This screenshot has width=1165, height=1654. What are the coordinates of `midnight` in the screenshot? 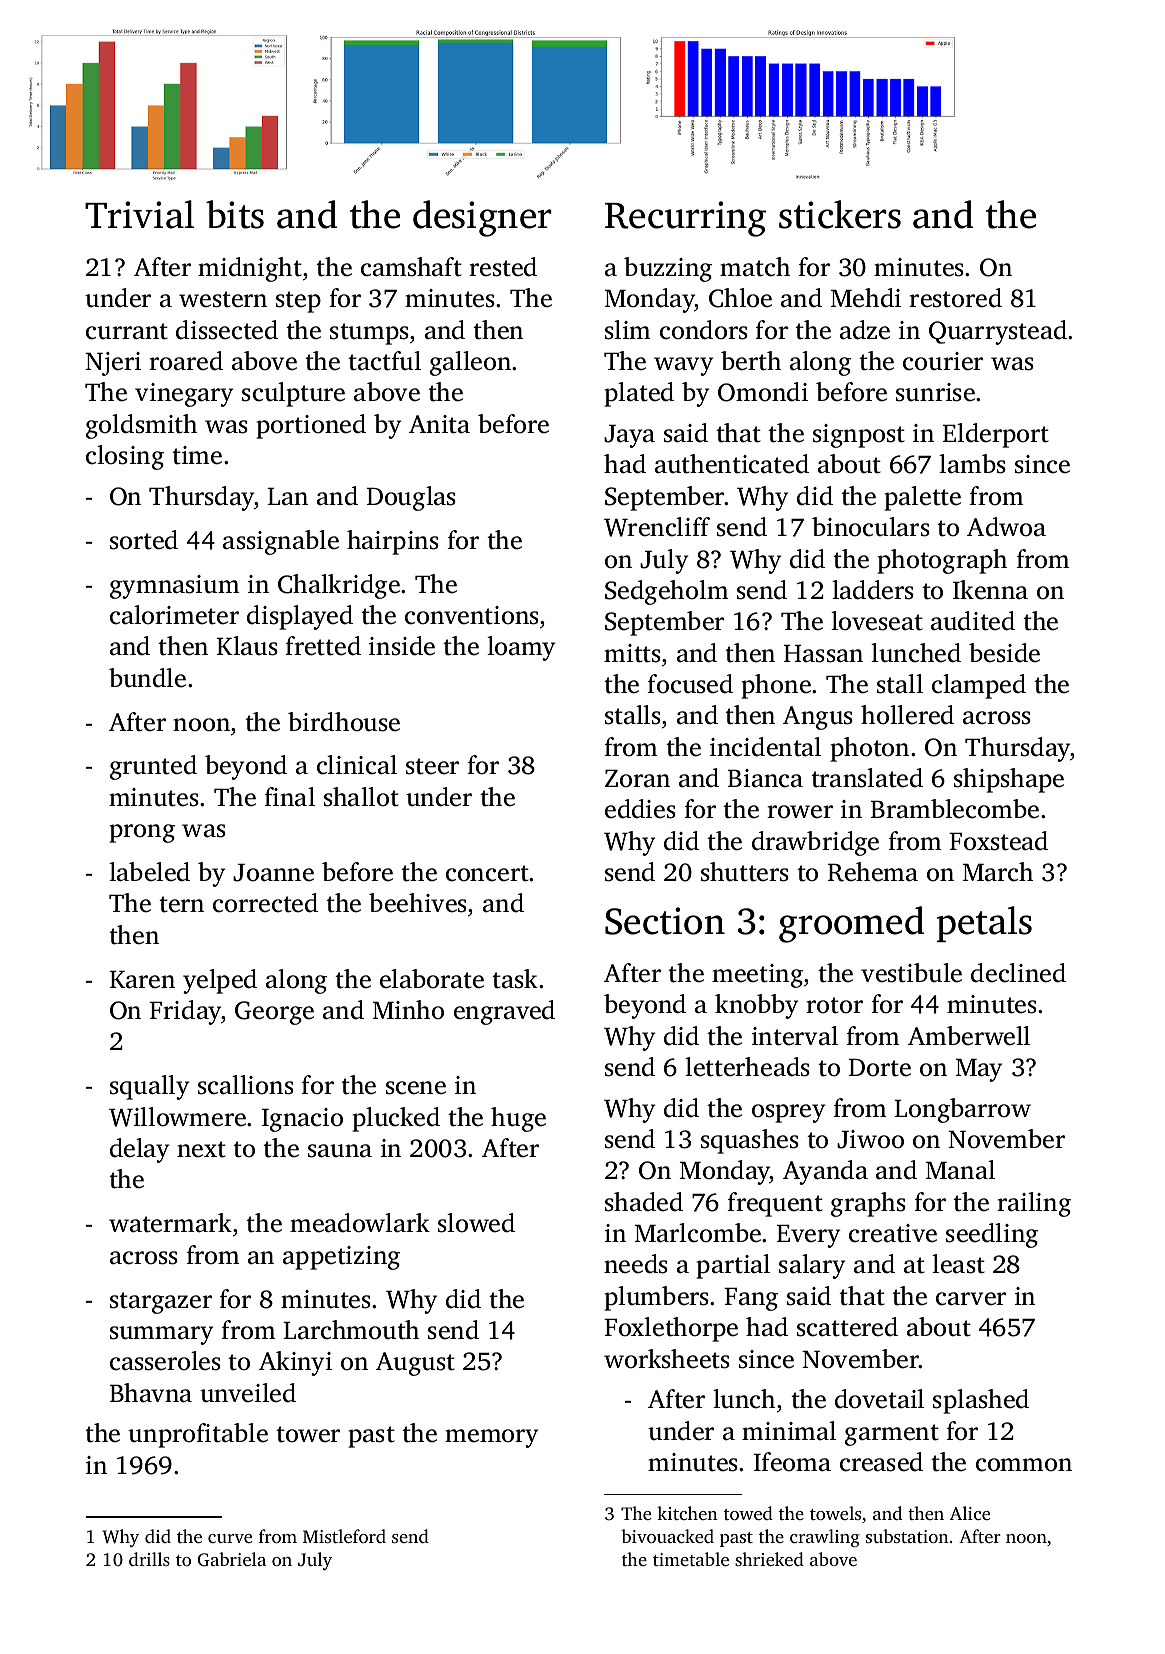 It's located at (250, 269).
